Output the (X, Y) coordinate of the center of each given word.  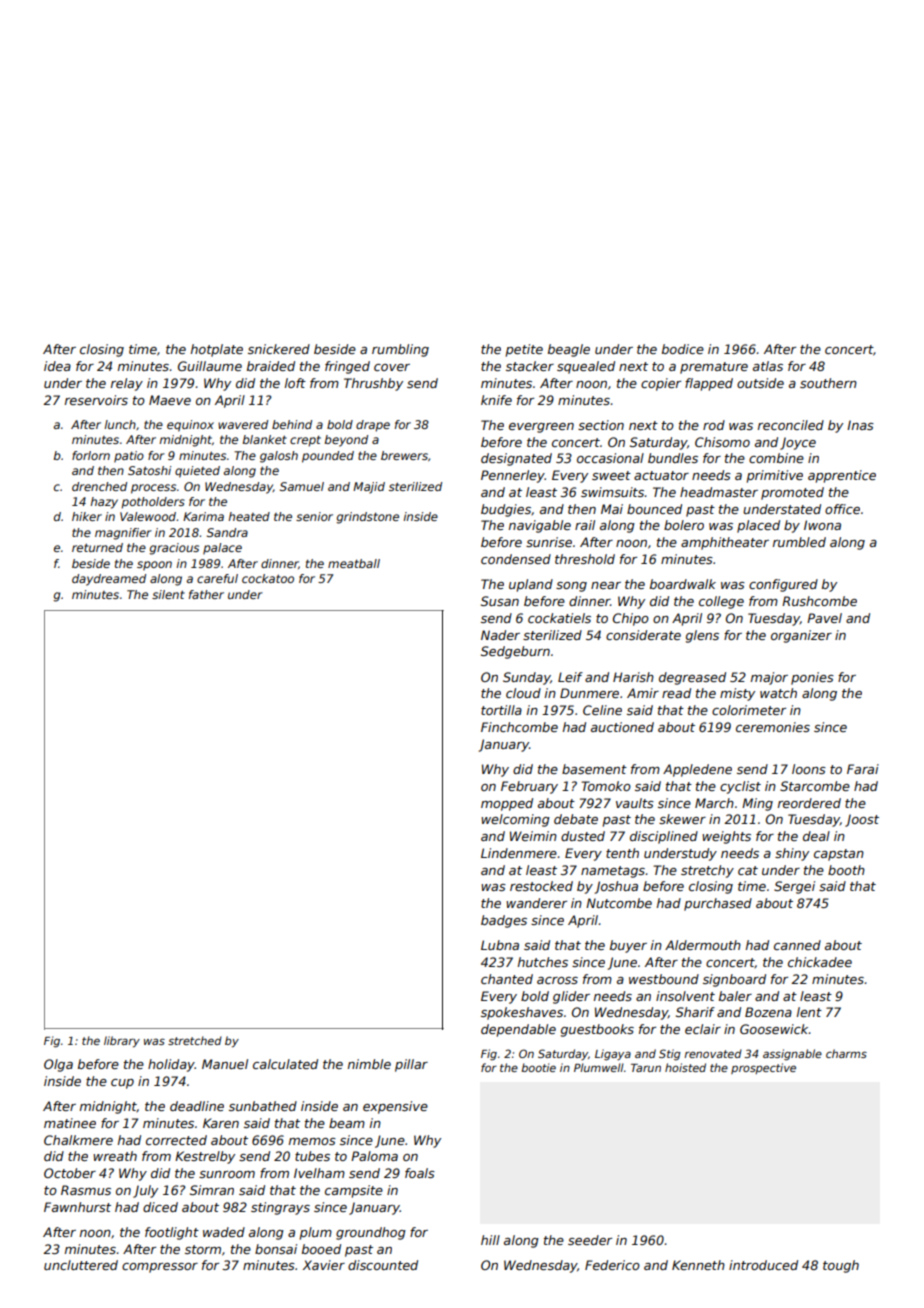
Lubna (500, 945)
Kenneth (698, 1265)
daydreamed (109, 580)
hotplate (217, 350)
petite (524, 350)
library (122, 1042)
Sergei (794, 887)
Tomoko (606, 786)
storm (203, 1249)
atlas (768, 366)
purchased (718, 904)
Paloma (374, 1156)
